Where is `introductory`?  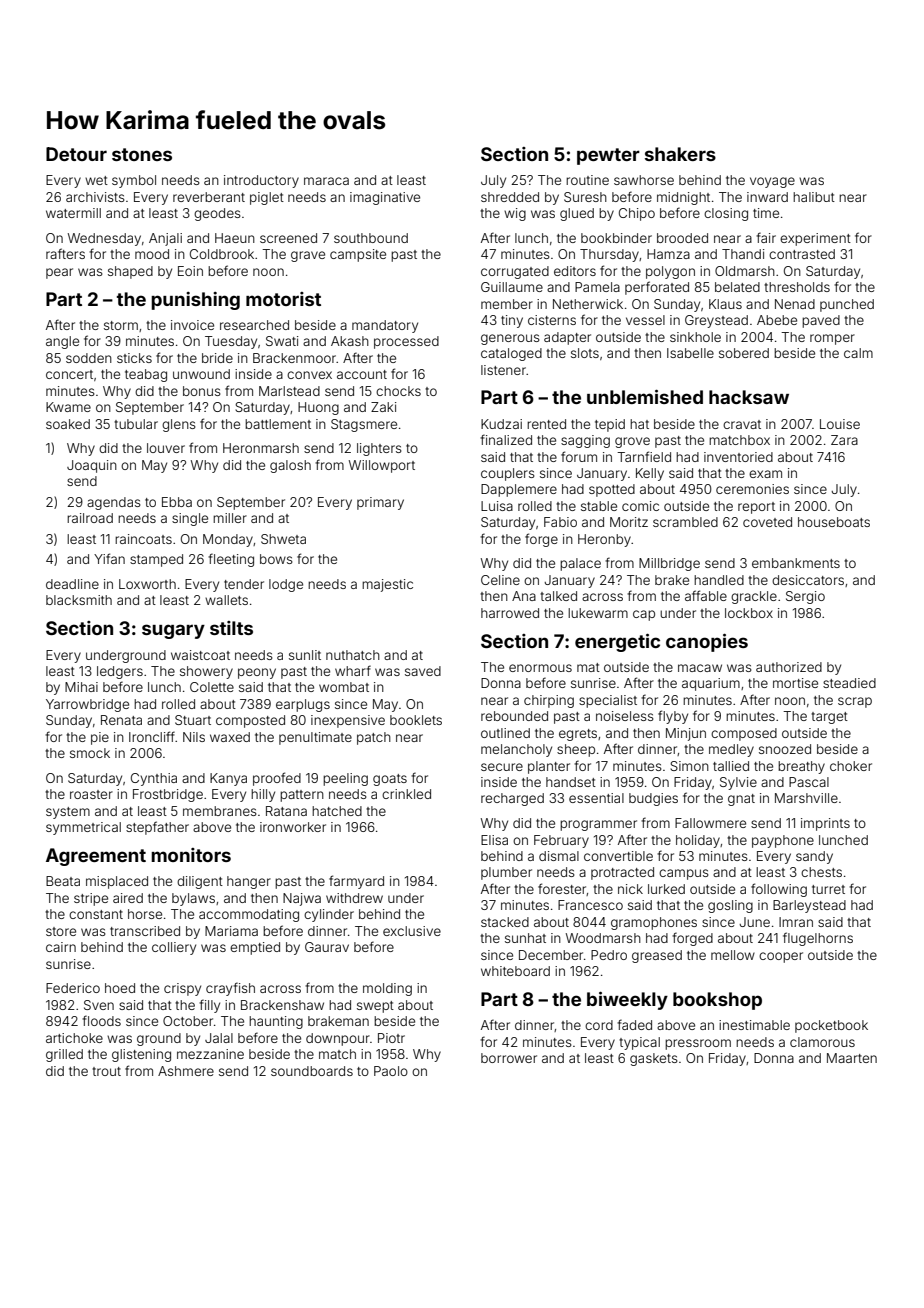 introductory is located at coordinates (261, 181).
